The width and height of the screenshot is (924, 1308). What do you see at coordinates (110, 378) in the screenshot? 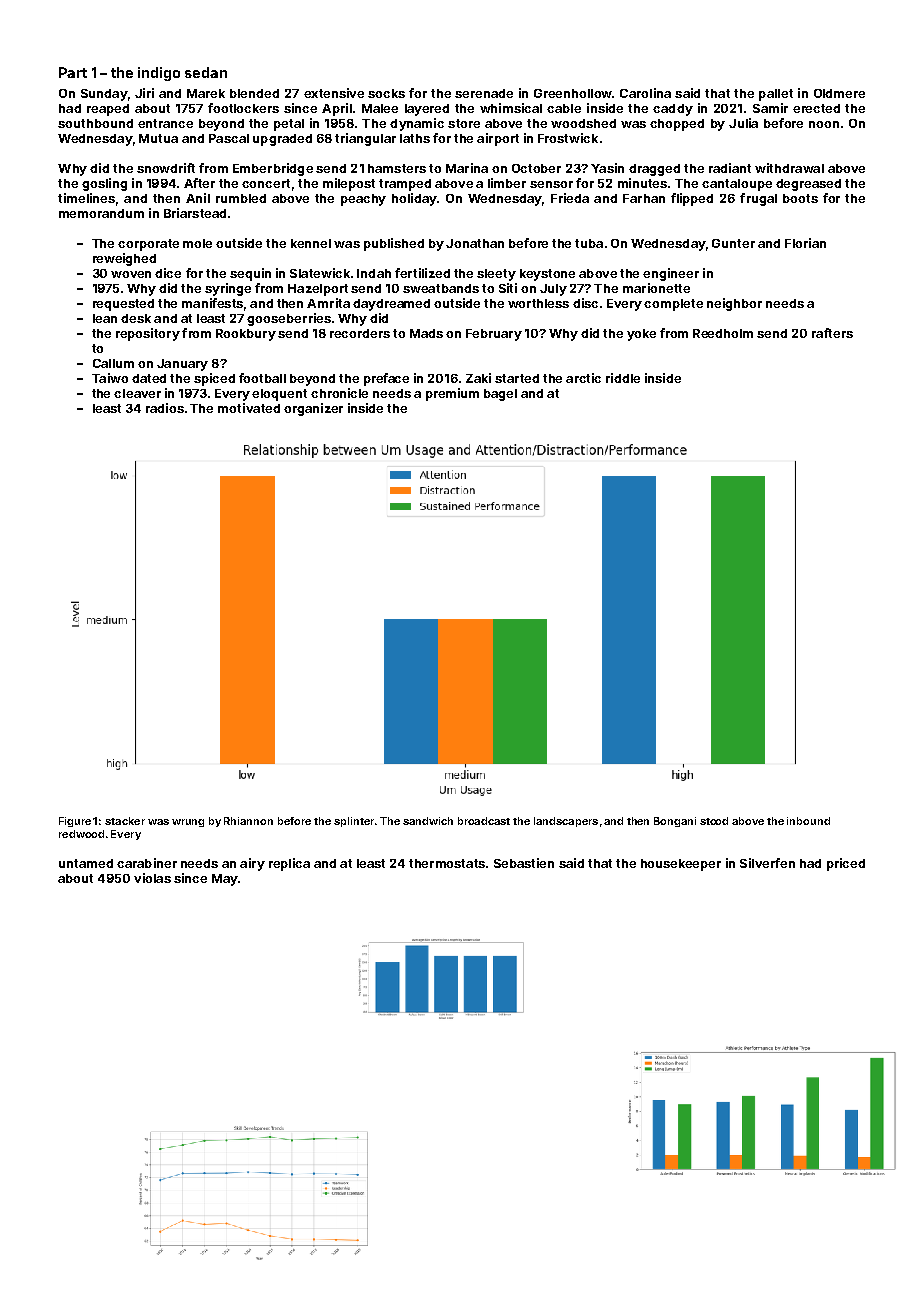
I see `Taiwo` at bounding box center [110, 378].
